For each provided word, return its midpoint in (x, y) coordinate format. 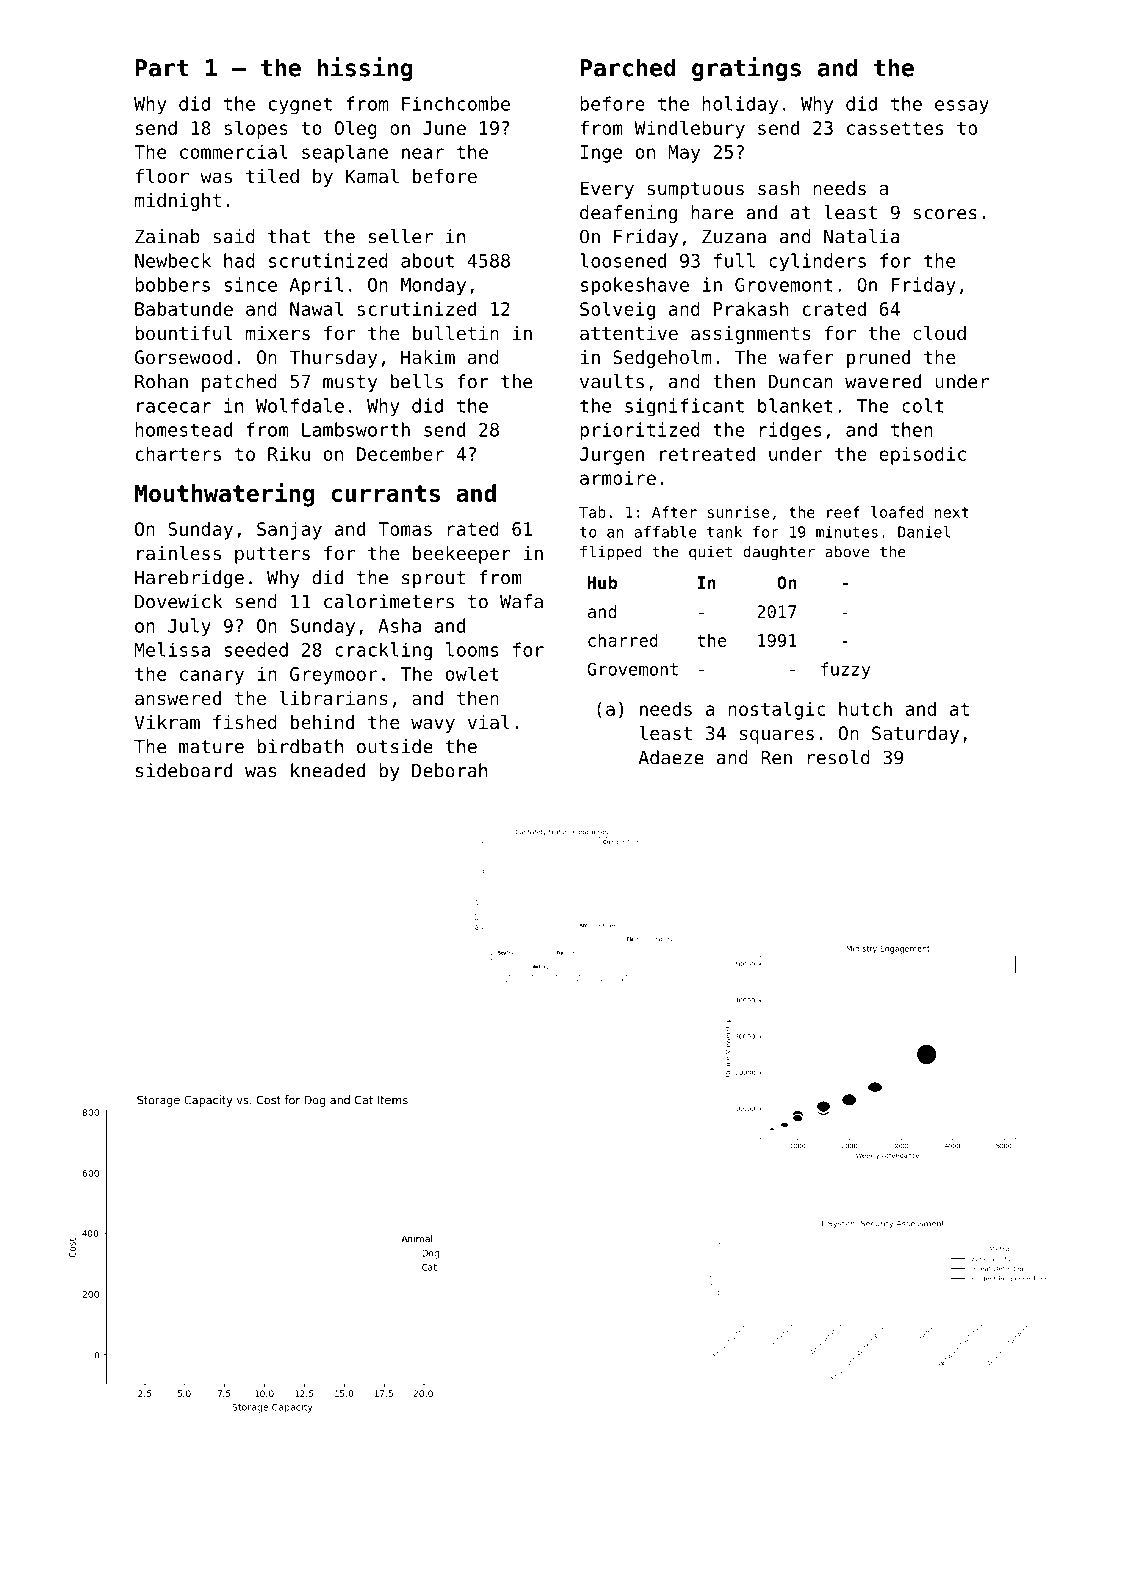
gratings (746, 69)
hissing (364, 69)
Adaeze (671, 757)
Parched (628, 67)
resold (838, 757)
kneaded (328, 770)
